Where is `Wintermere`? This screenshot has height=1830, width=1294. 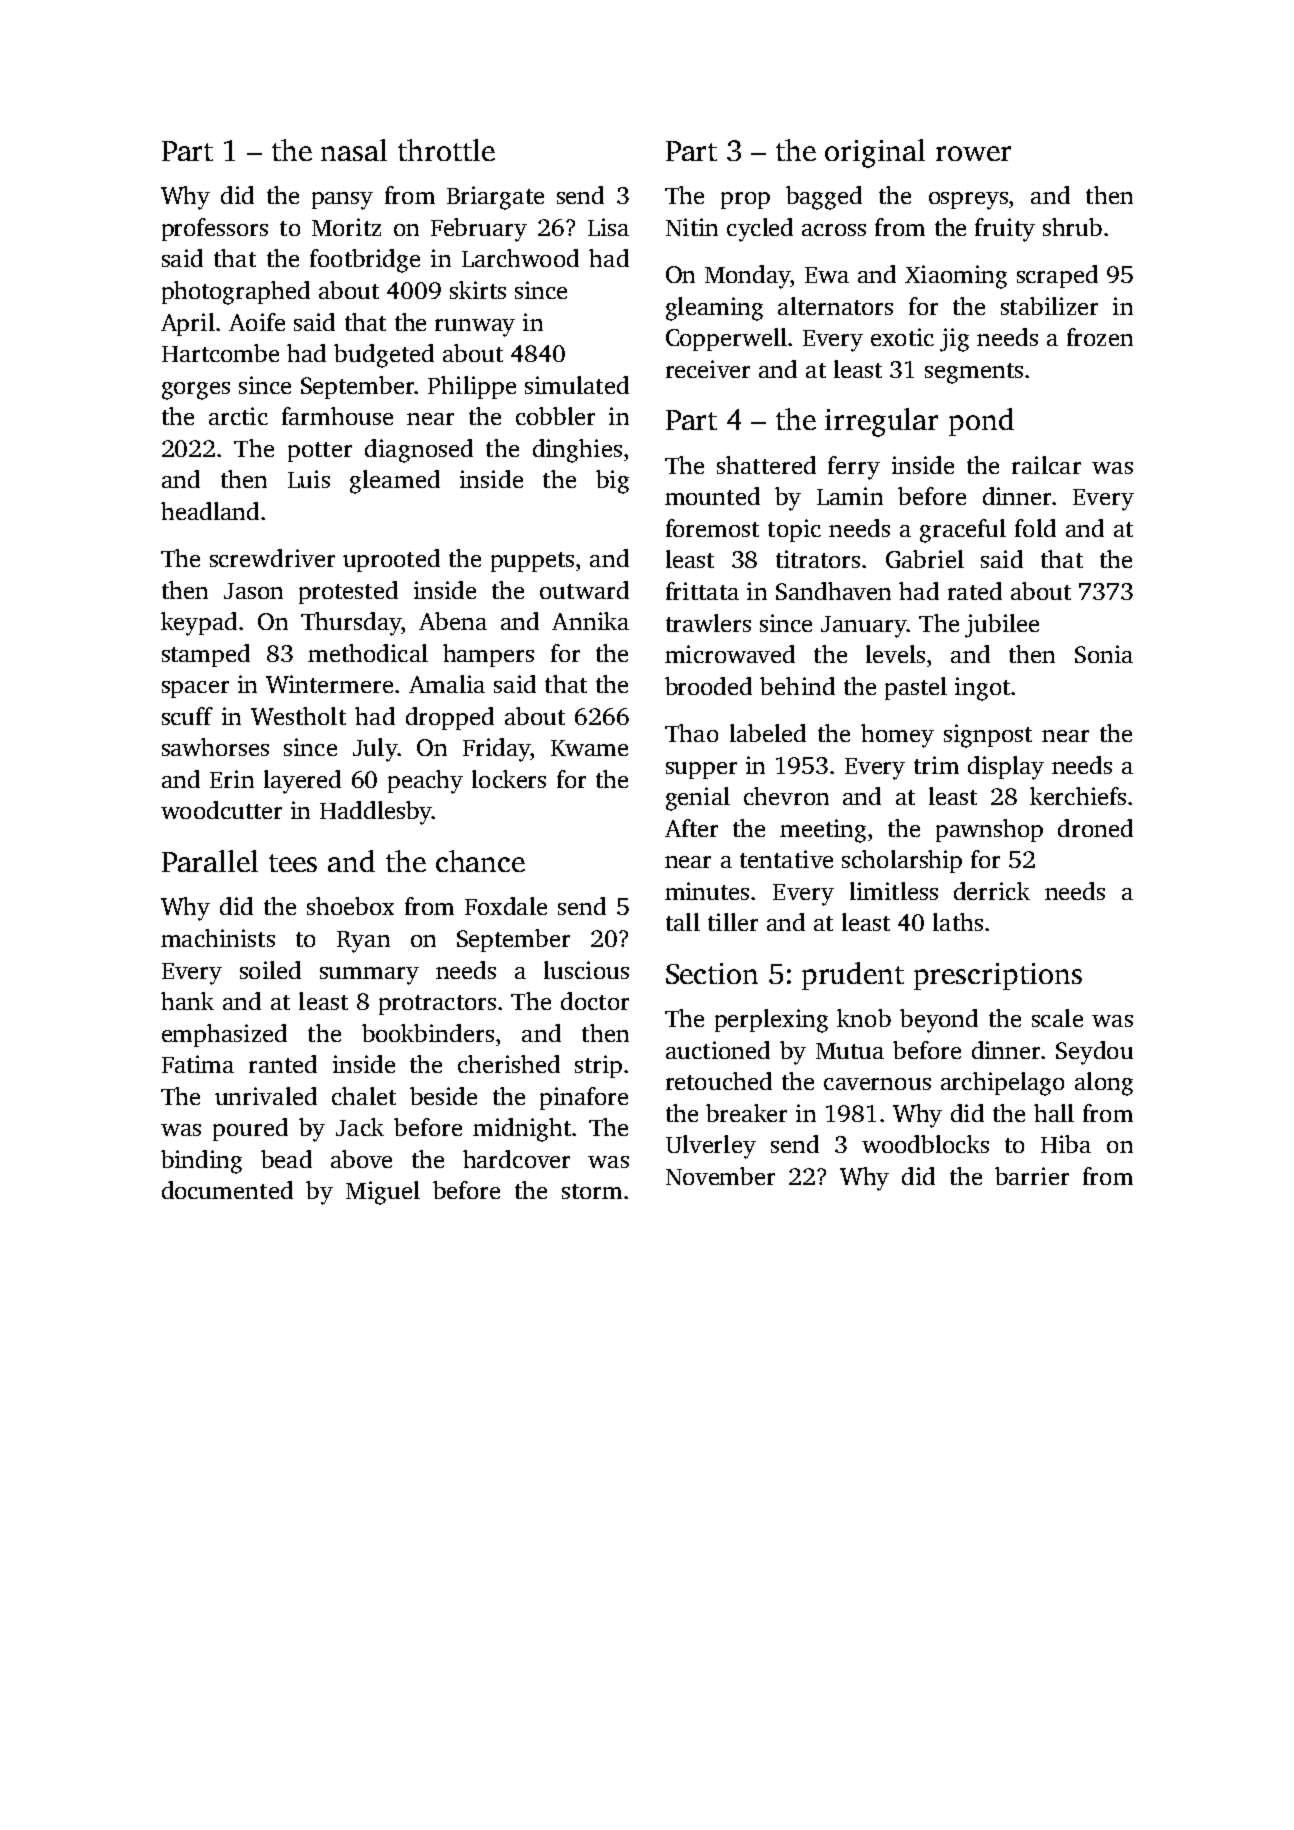 Wintermere is located at coordinates (329, 684).
